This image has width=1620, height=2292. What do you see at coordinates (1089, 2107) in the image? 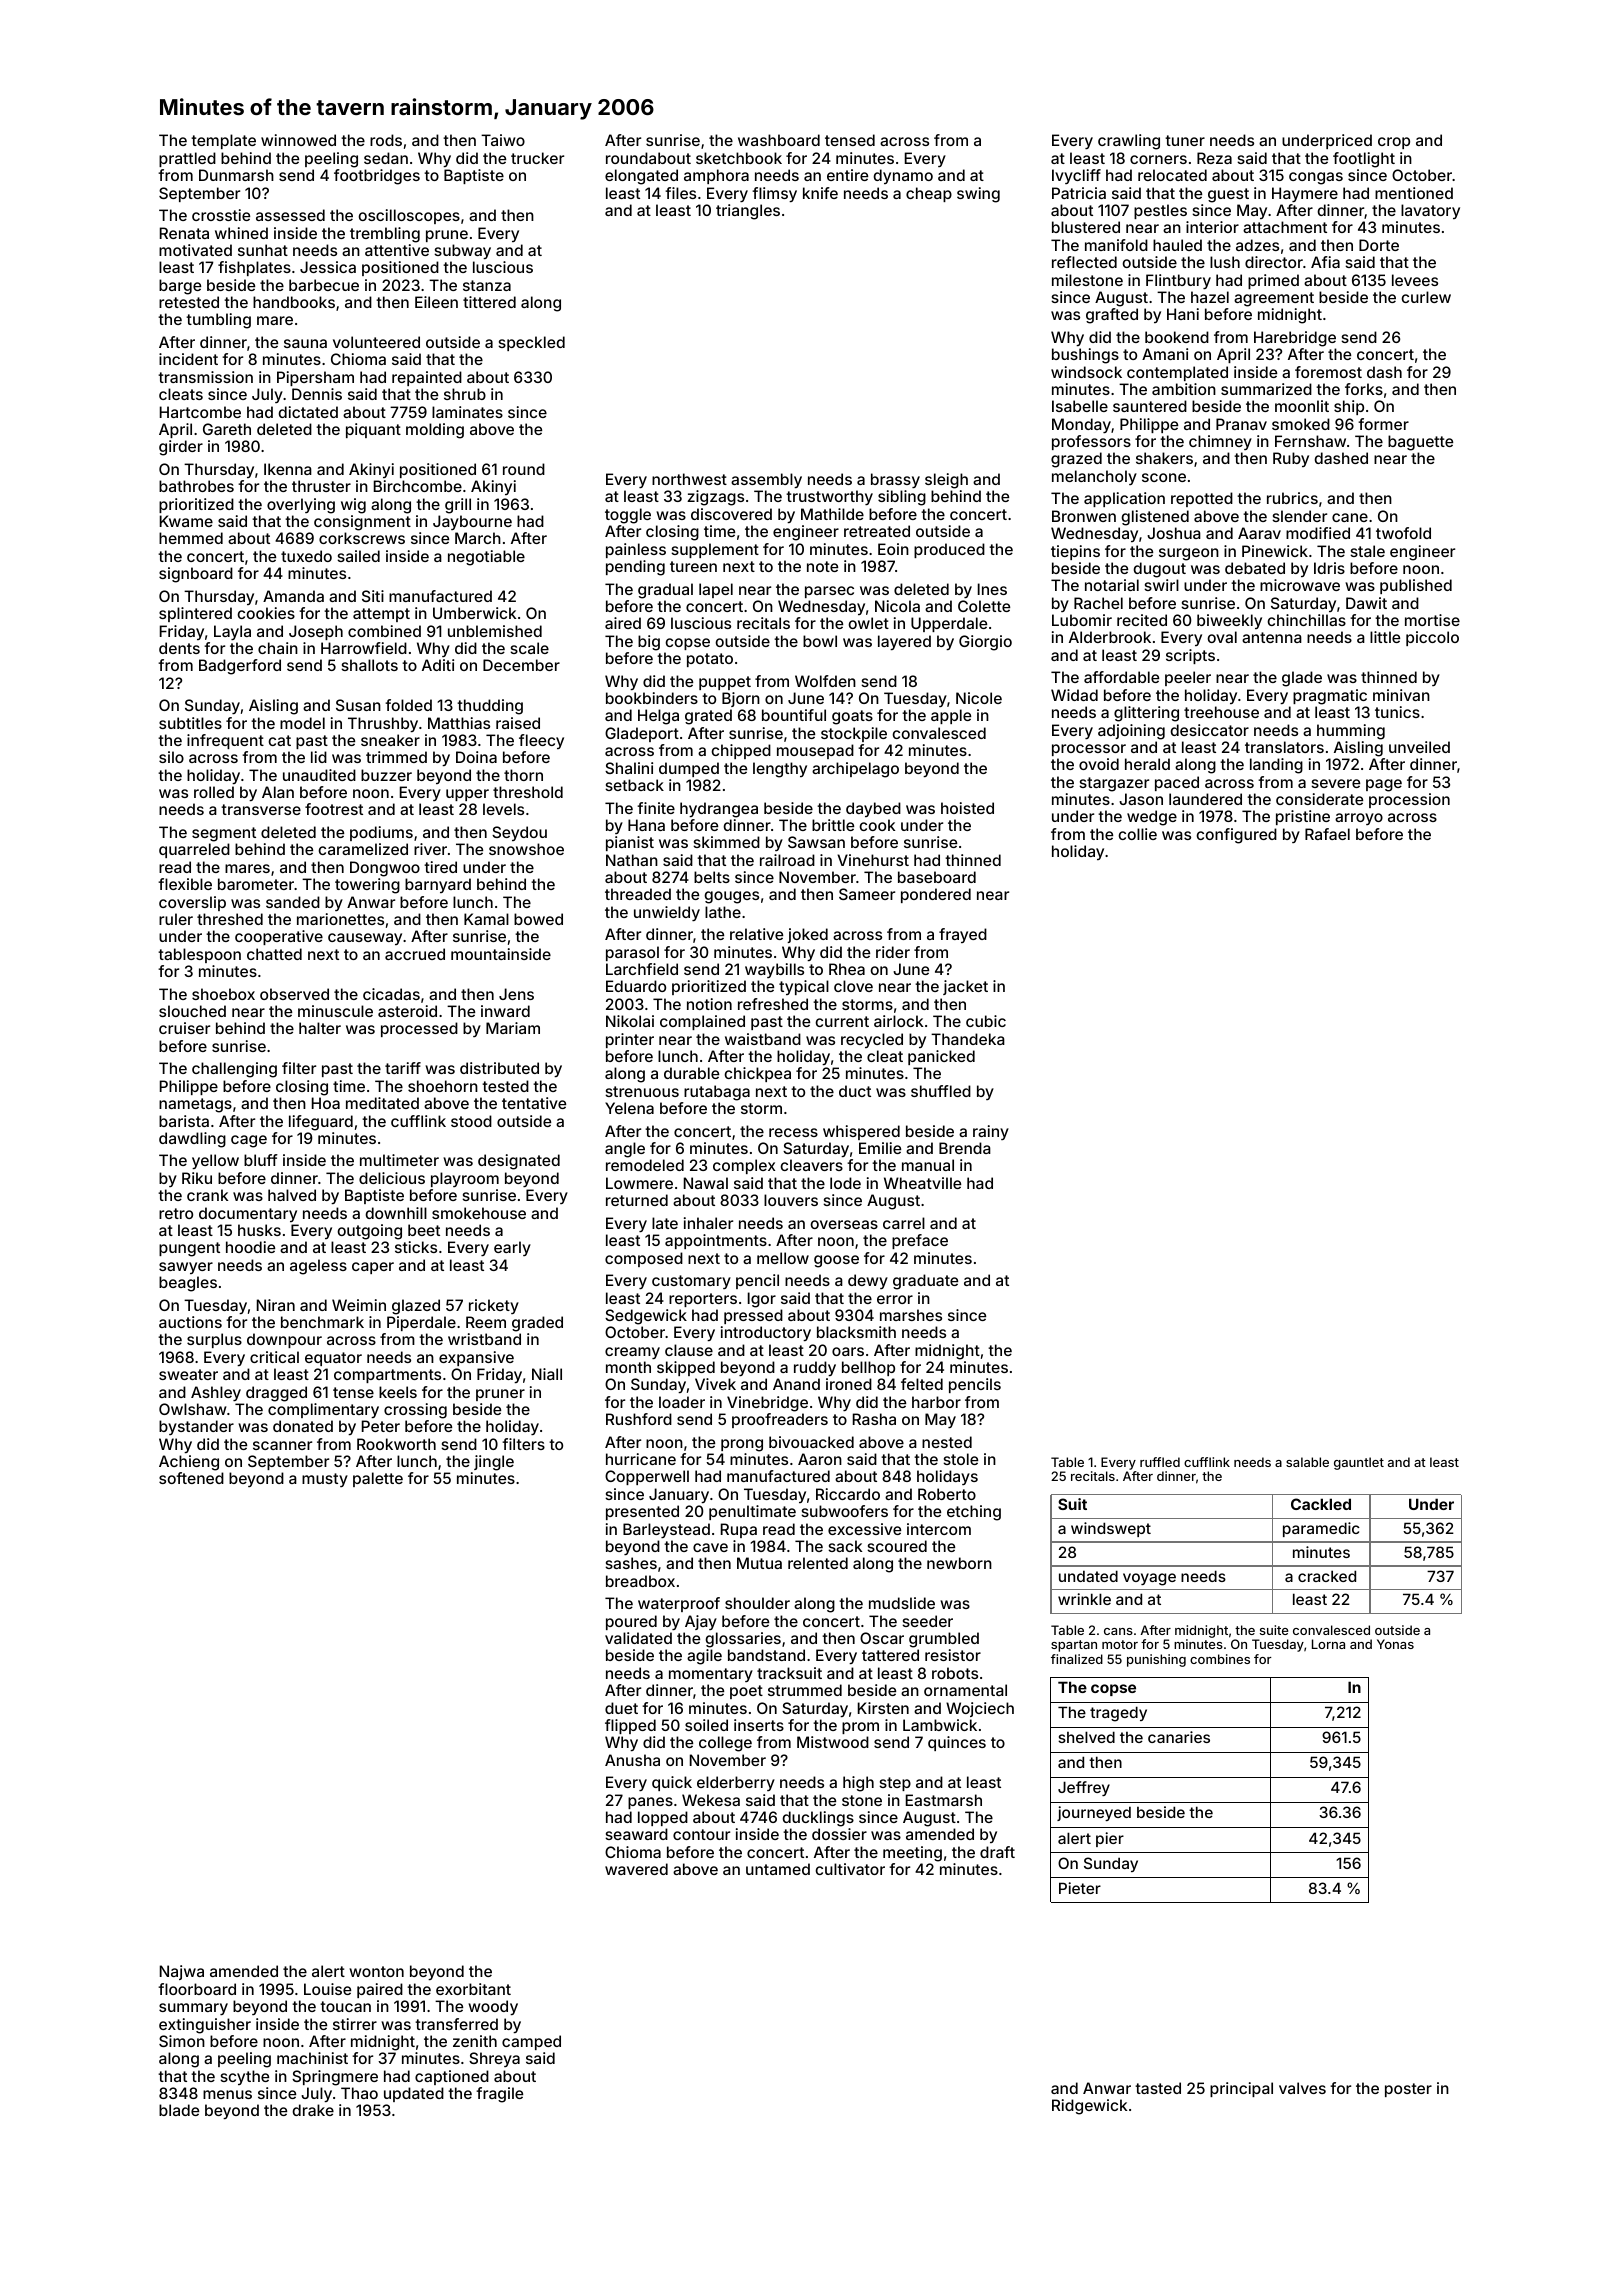
I see `Ridgewick` at bounding box center [1089, 2107].
